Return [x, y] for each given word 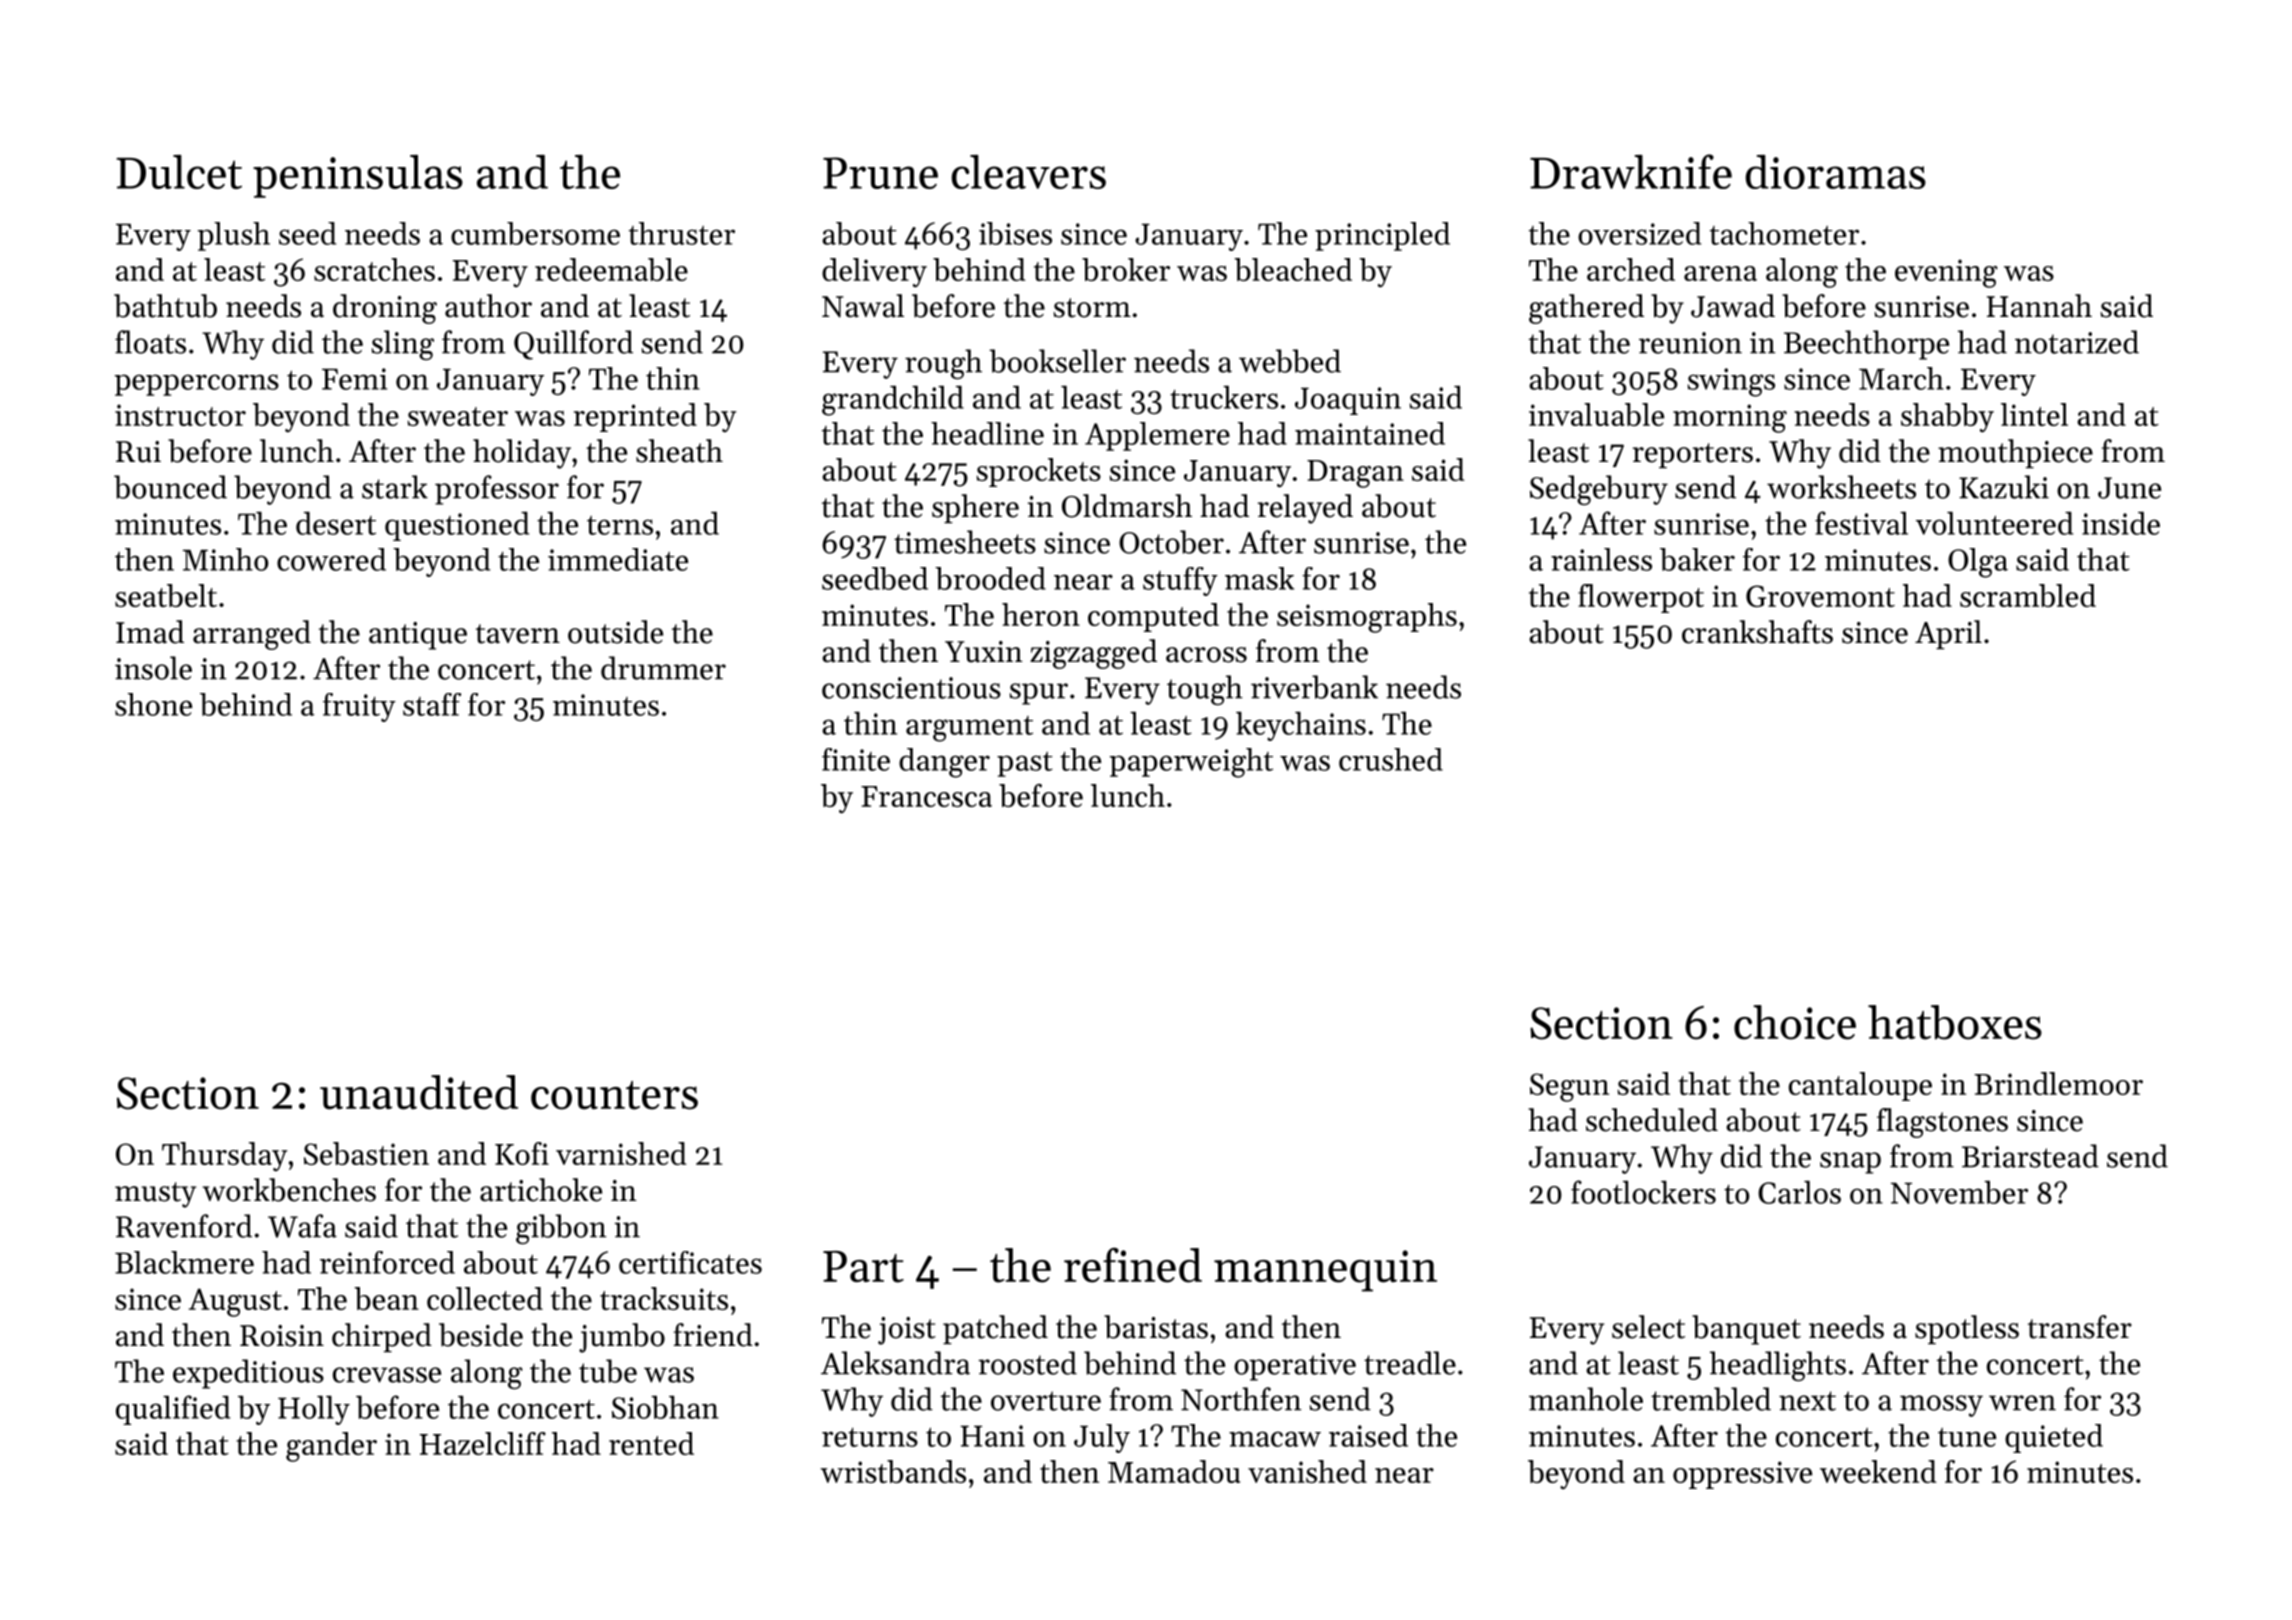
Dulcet [179, 172]
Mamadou [1174, 1471]
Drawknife [1631, 171]
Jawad [1733, 306]
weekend [1878, 1471]
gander [331, 1447]
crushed [1391, 759]
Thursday [225, 1156]
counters [614, 1095]
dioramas [1836, 172]
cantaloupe [1860, 1086]
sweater [458, 416]
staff [432, 704]
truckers [1224, 397]
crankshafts [1757, 632]
